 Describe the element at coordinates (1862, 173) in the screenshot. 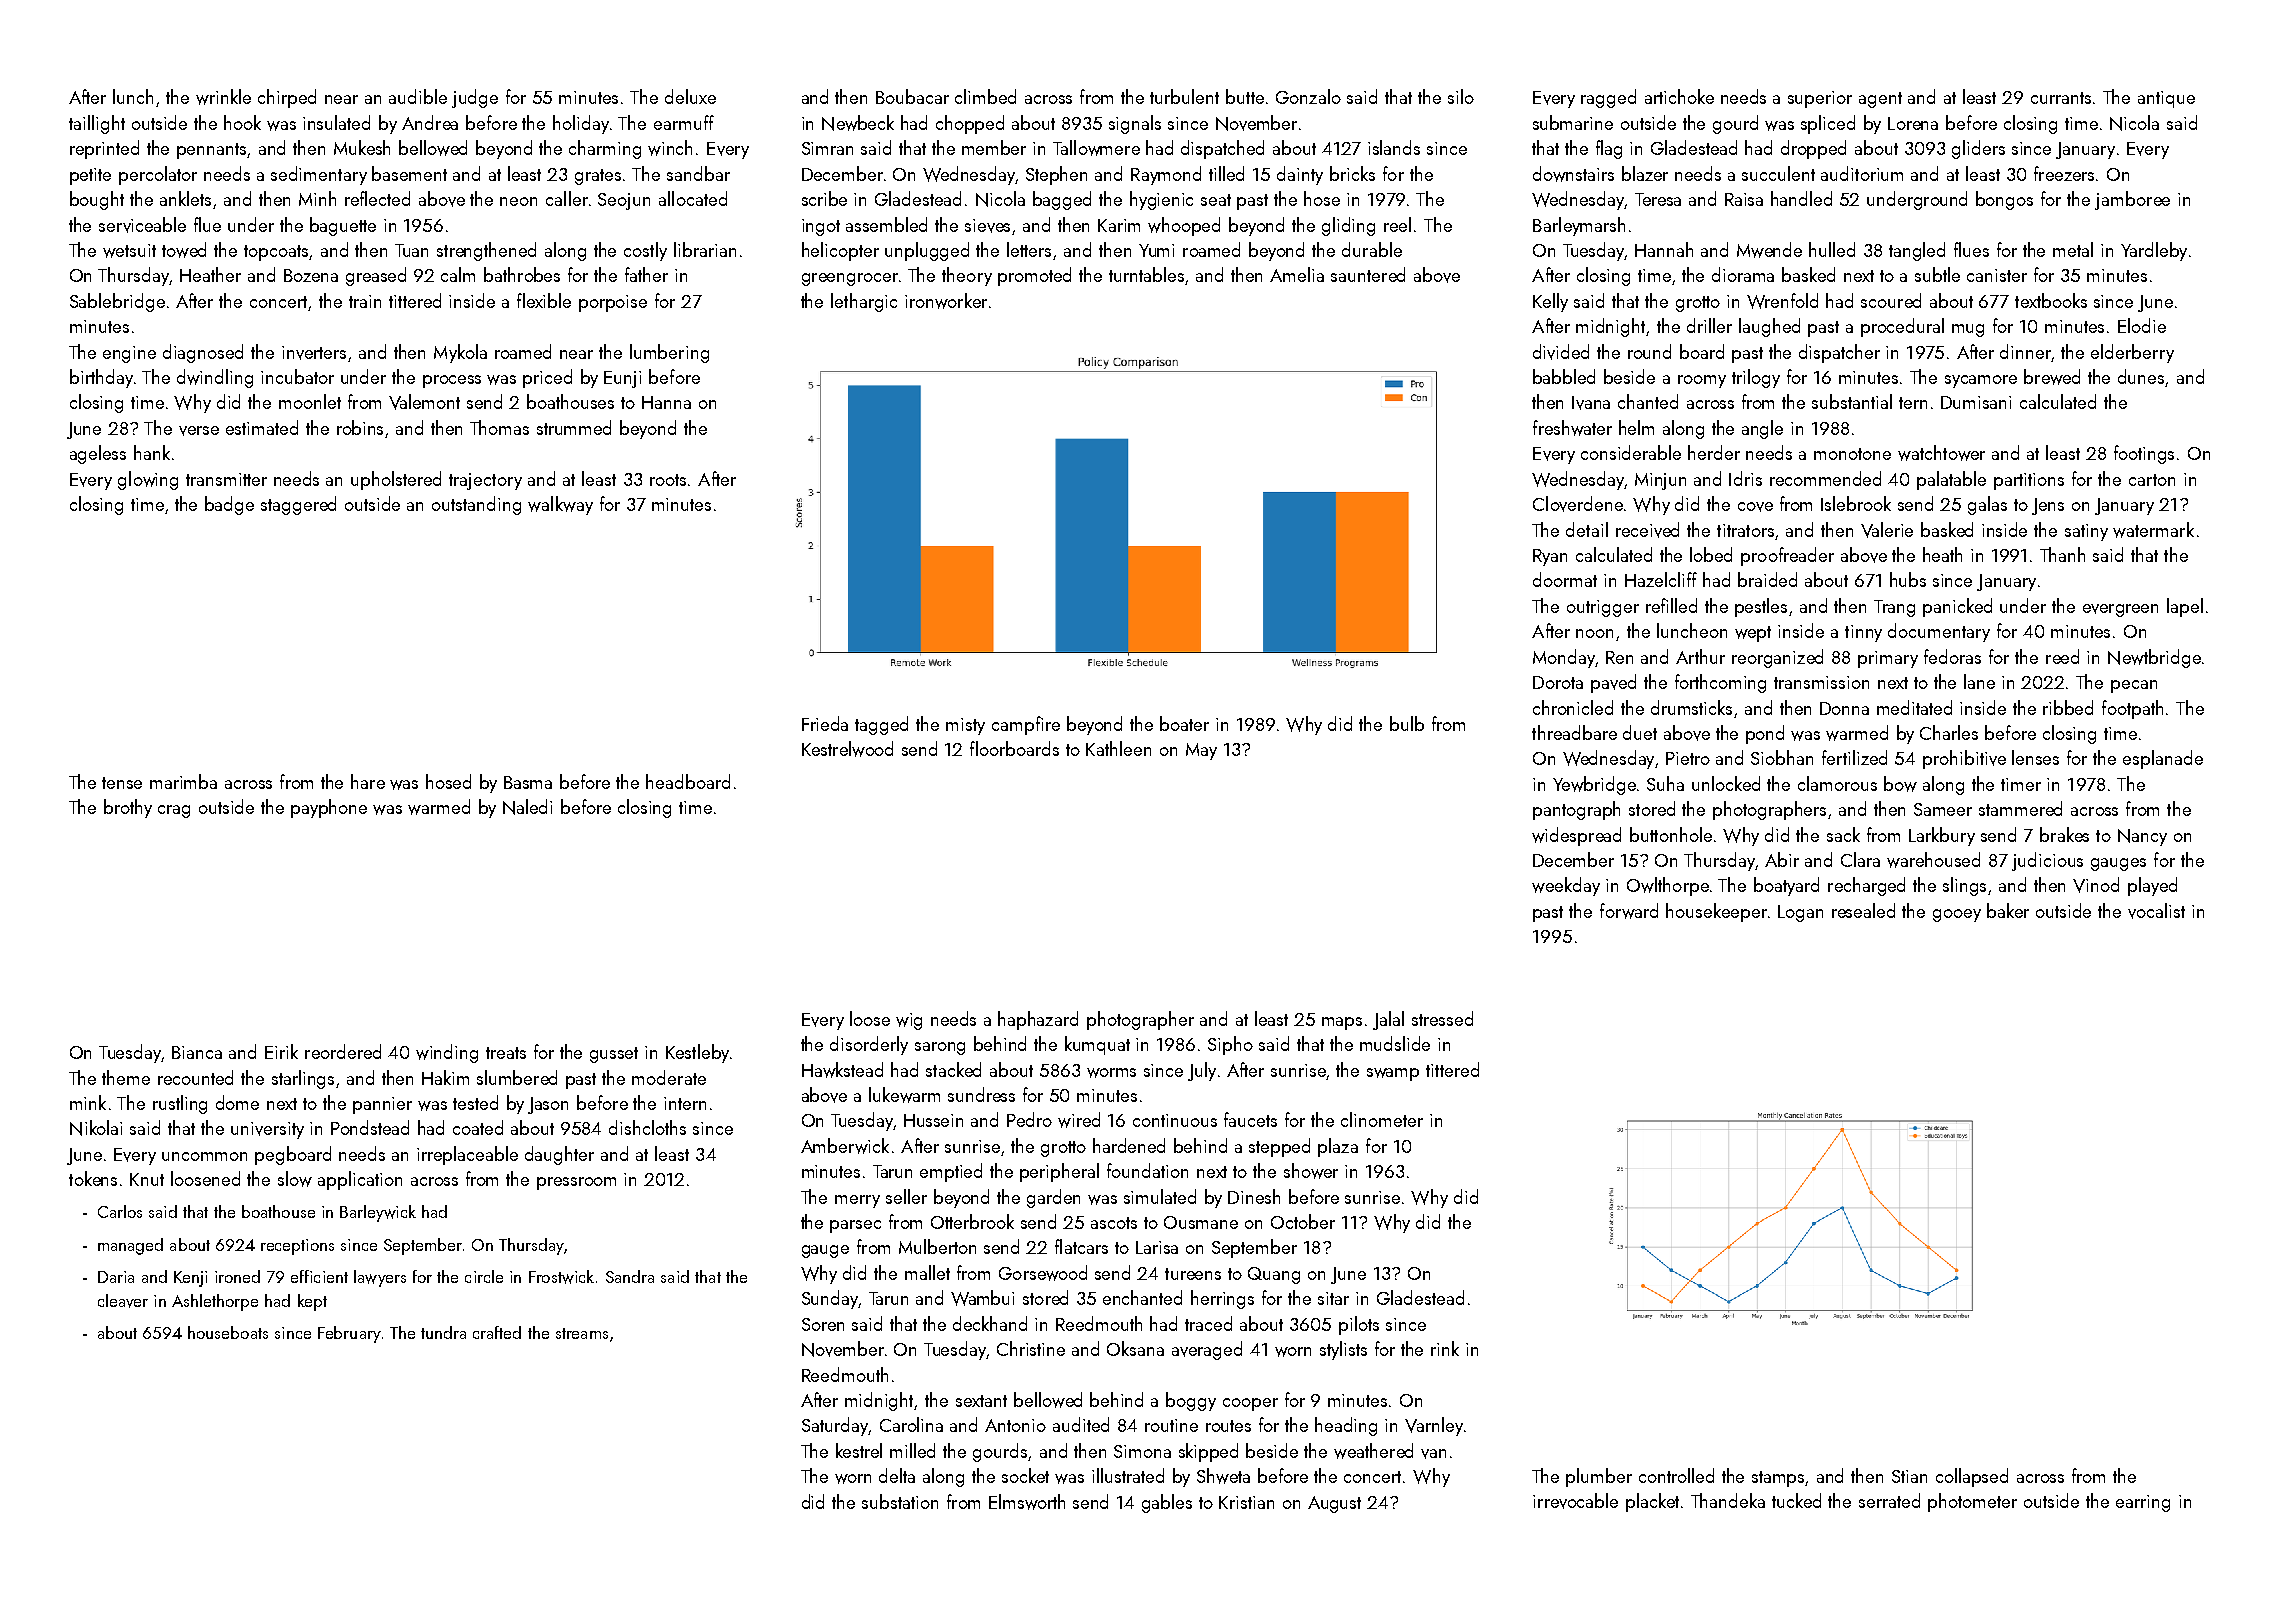

I see `auditorium` at that location.
